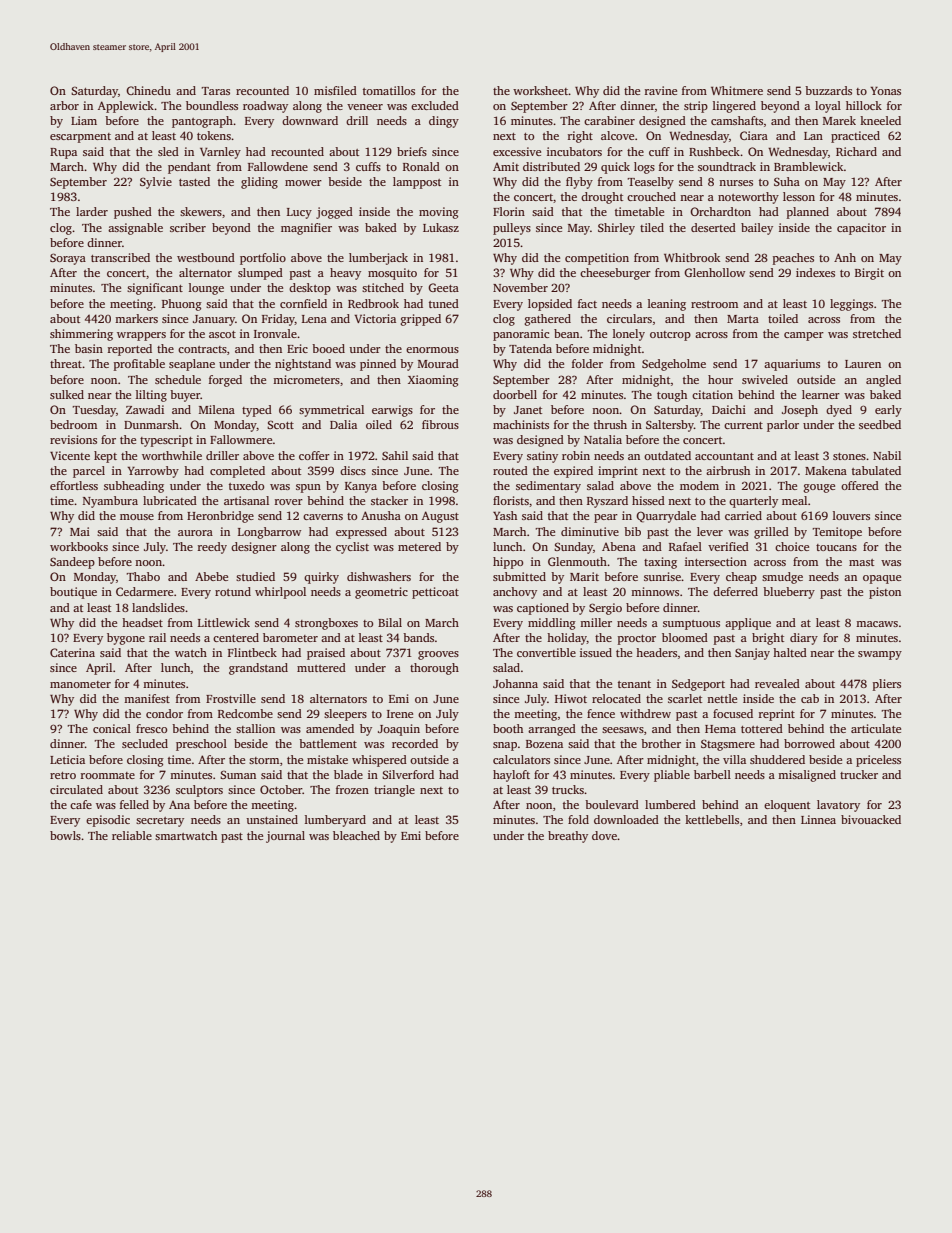 The image size is (952, 1233). Describe the element at coordinates (845, 257) in the page. I see `Anh` at that location.
